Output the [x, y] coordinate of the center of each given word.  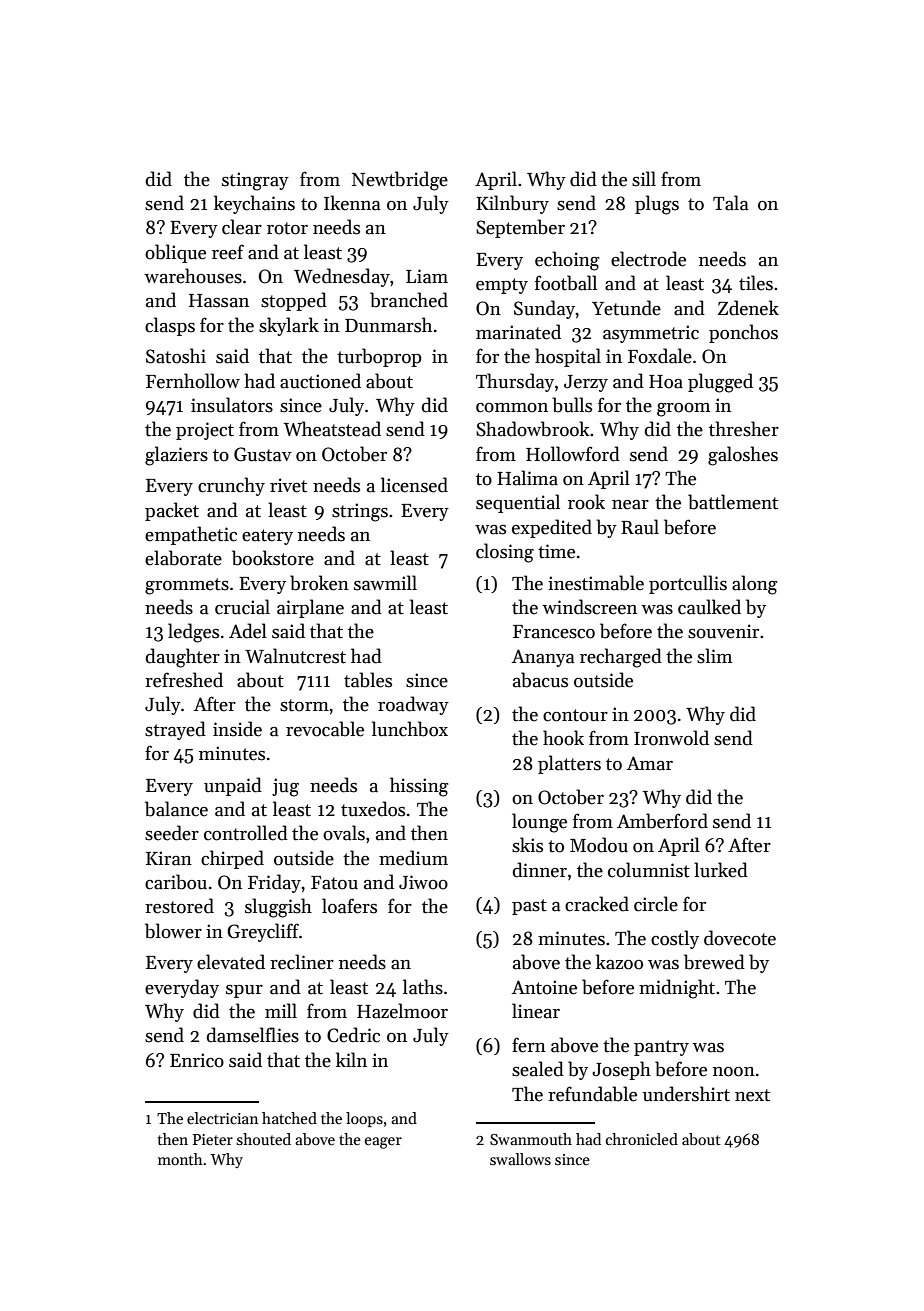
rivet [288, 485]
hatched [289, 1118]
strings [360, 512]
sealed [538, 1069]
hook [563, 738]
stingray [255, 181]
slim [714, 656]
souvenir [723, 631]
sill [644, 179]
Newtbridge [400, 181]
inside [237, 729]
